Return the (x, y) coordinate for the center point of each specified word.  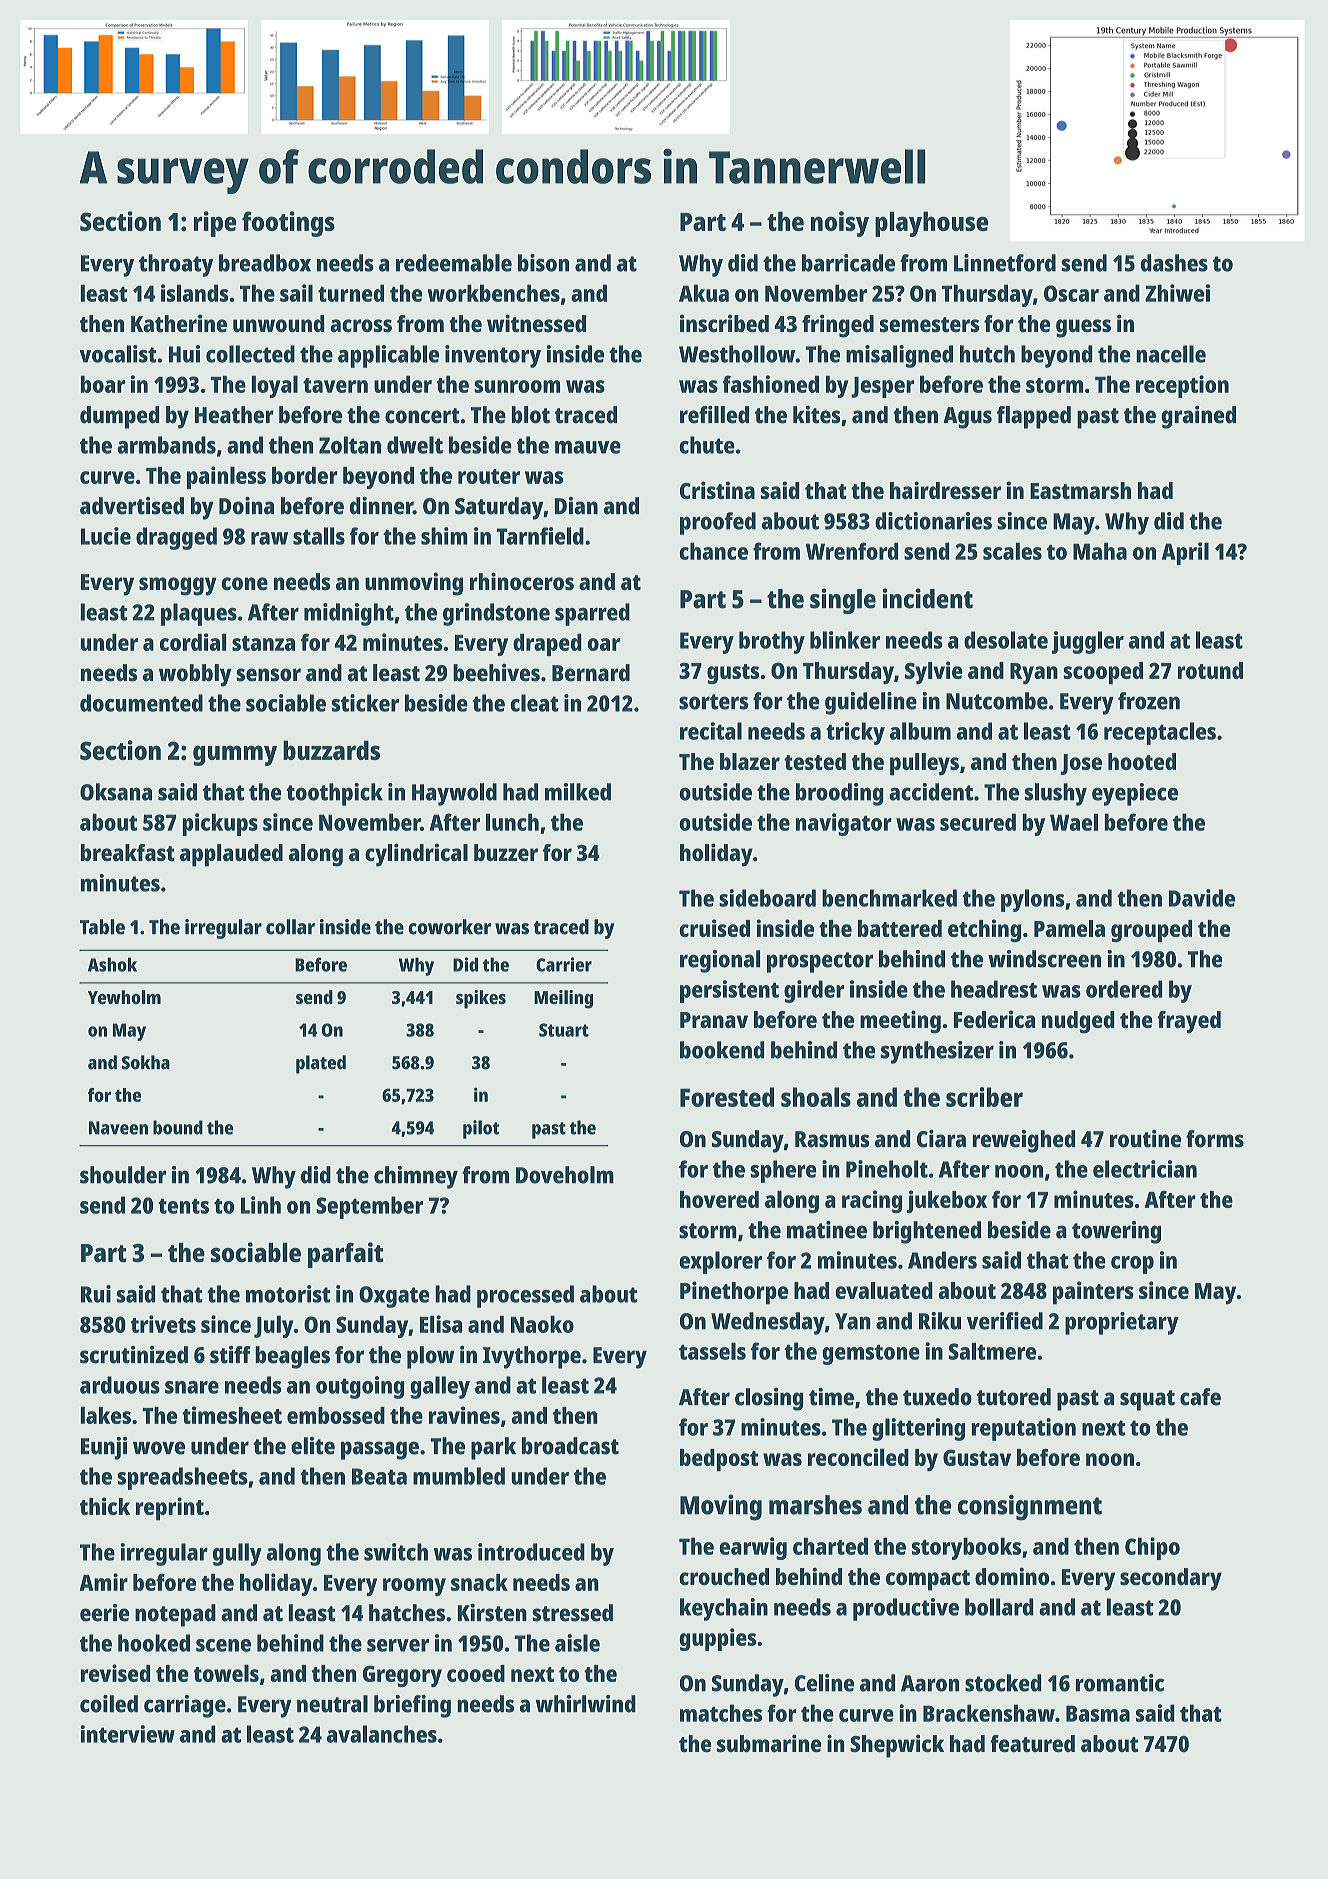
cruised (714, 928)
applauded (231, 855)
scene (223, 1645)
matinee (827, 1230)
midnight (349, 614)
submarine (769, 1743)
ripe (215, 224)
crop (1132, 1265)
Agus (967, 418)
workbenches (494, 293)
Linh (261, 1205)
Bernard (591, 673)
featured (1032, 1743)
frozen (1149, 701)
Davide (1202, 898)
